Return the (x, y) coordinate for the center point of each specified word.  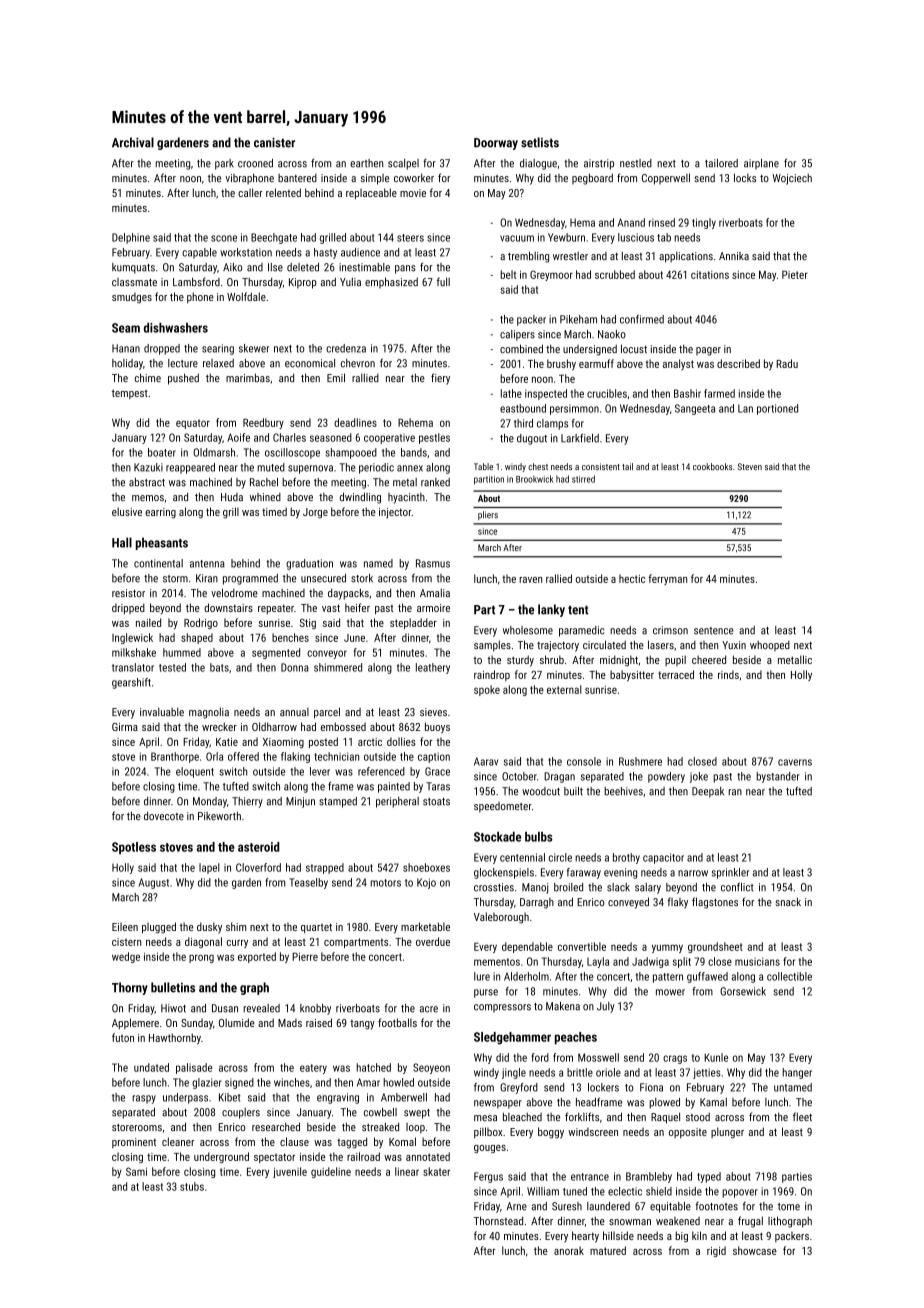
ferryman (667, 579)
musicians (757, 961)
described (738, 363)
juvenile (290, 1172)
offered (243, 756)
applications (686, 257)
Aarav (486, 761)
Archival (133, 142)
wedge (126, 957)
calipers (517, 335)
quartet (316, 928)
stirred (583, 479)
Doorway (496, 144)
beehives (623, 791)
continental (158, 563)
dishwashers (176, 328)
